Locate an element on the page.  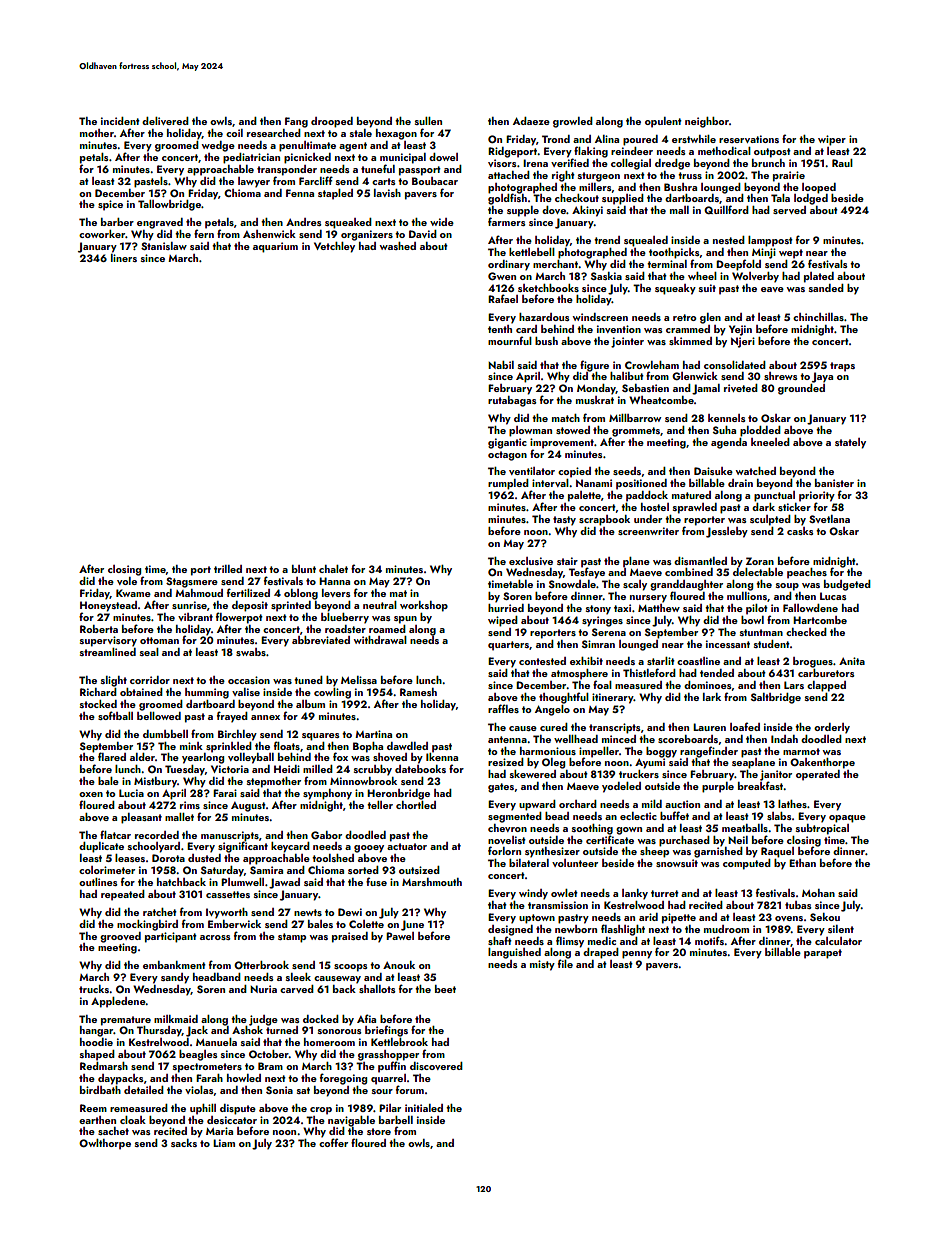
delivered is located at coordinates (165, 121).
